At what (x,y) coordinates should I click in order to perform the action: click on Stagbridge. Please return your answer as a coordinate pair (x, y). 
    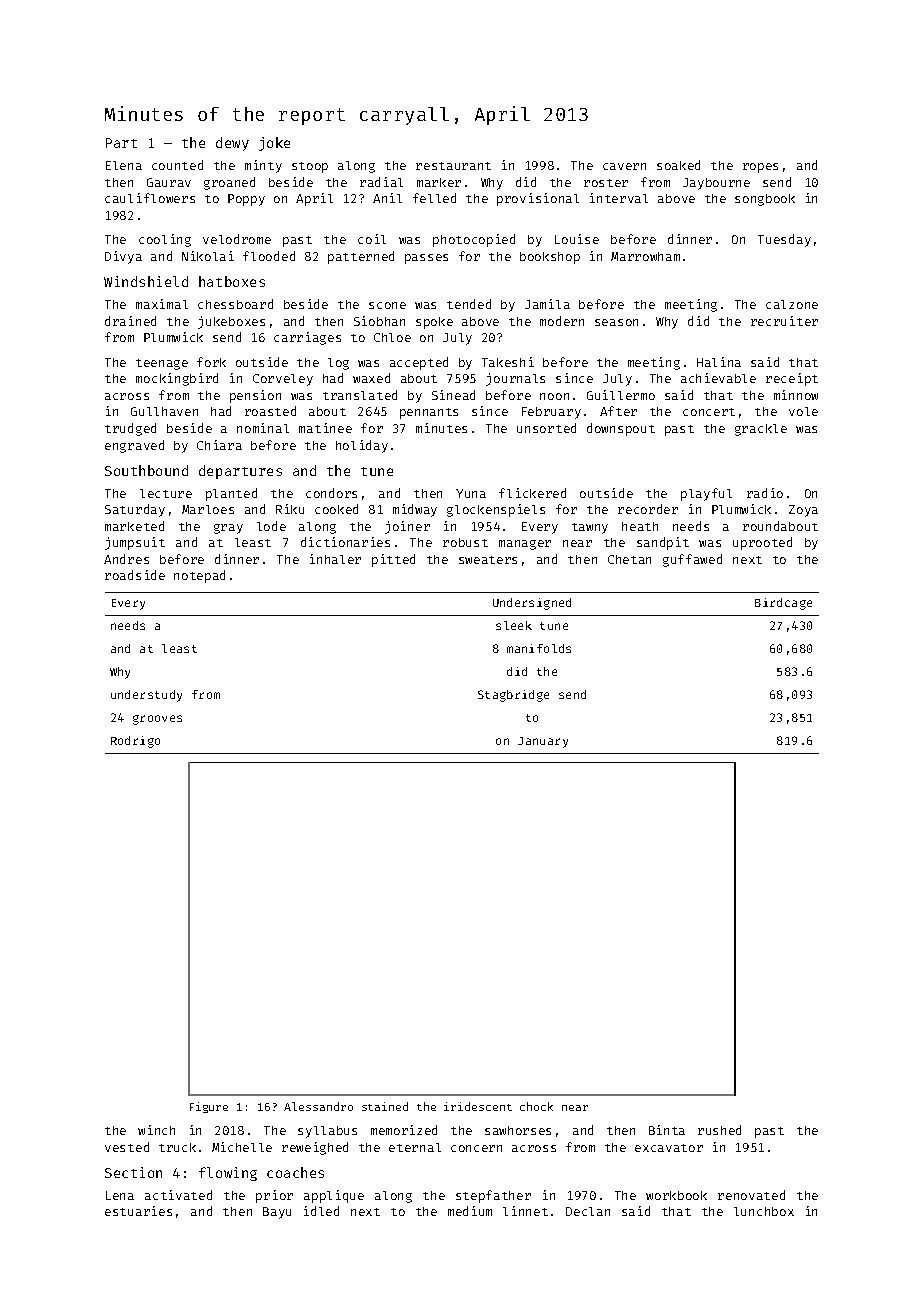
    Looking at the image, I should click on (513, 696).
